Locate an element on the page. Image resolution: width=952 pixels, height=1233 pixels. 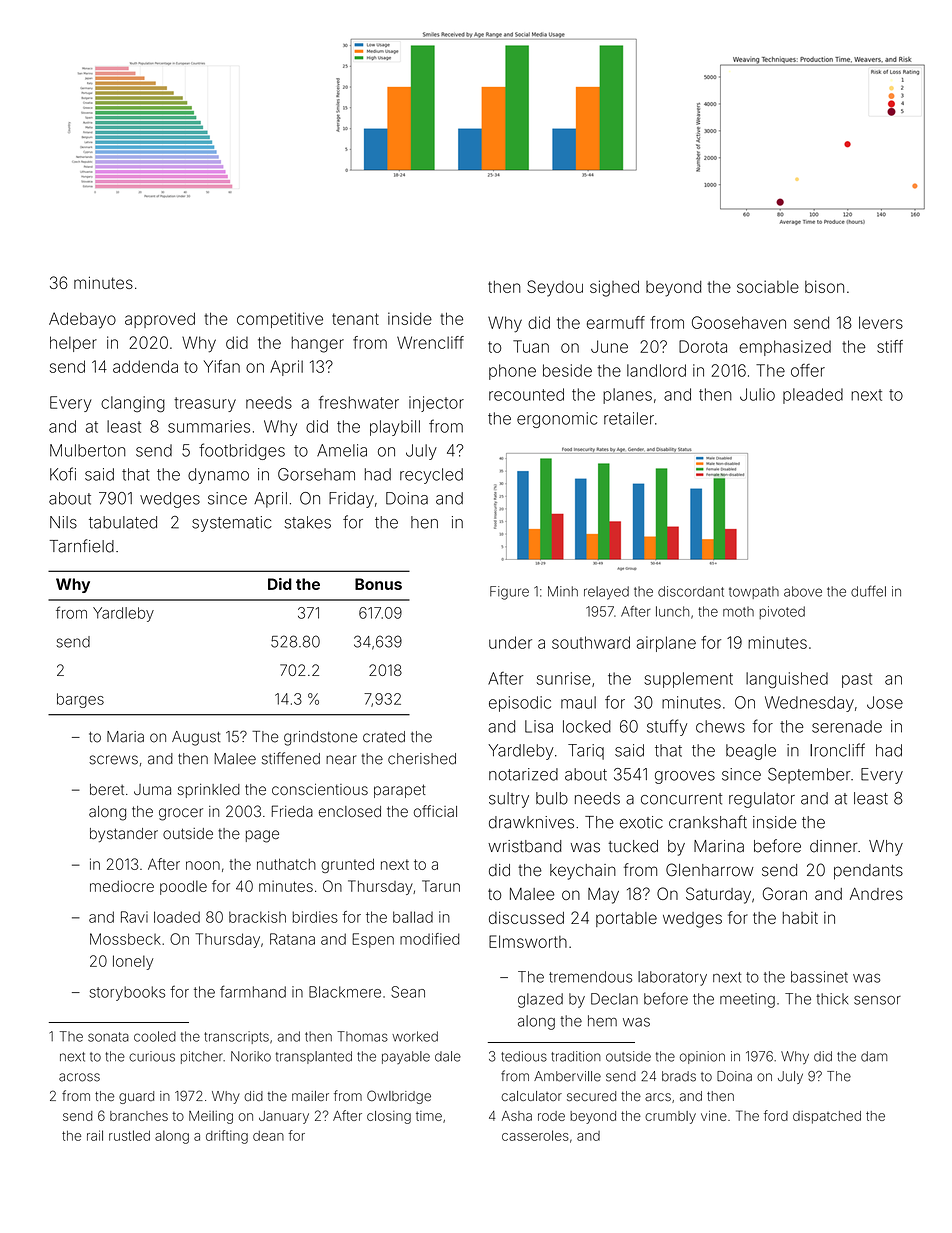
dispatched is located at coordinates (827, 1117).
